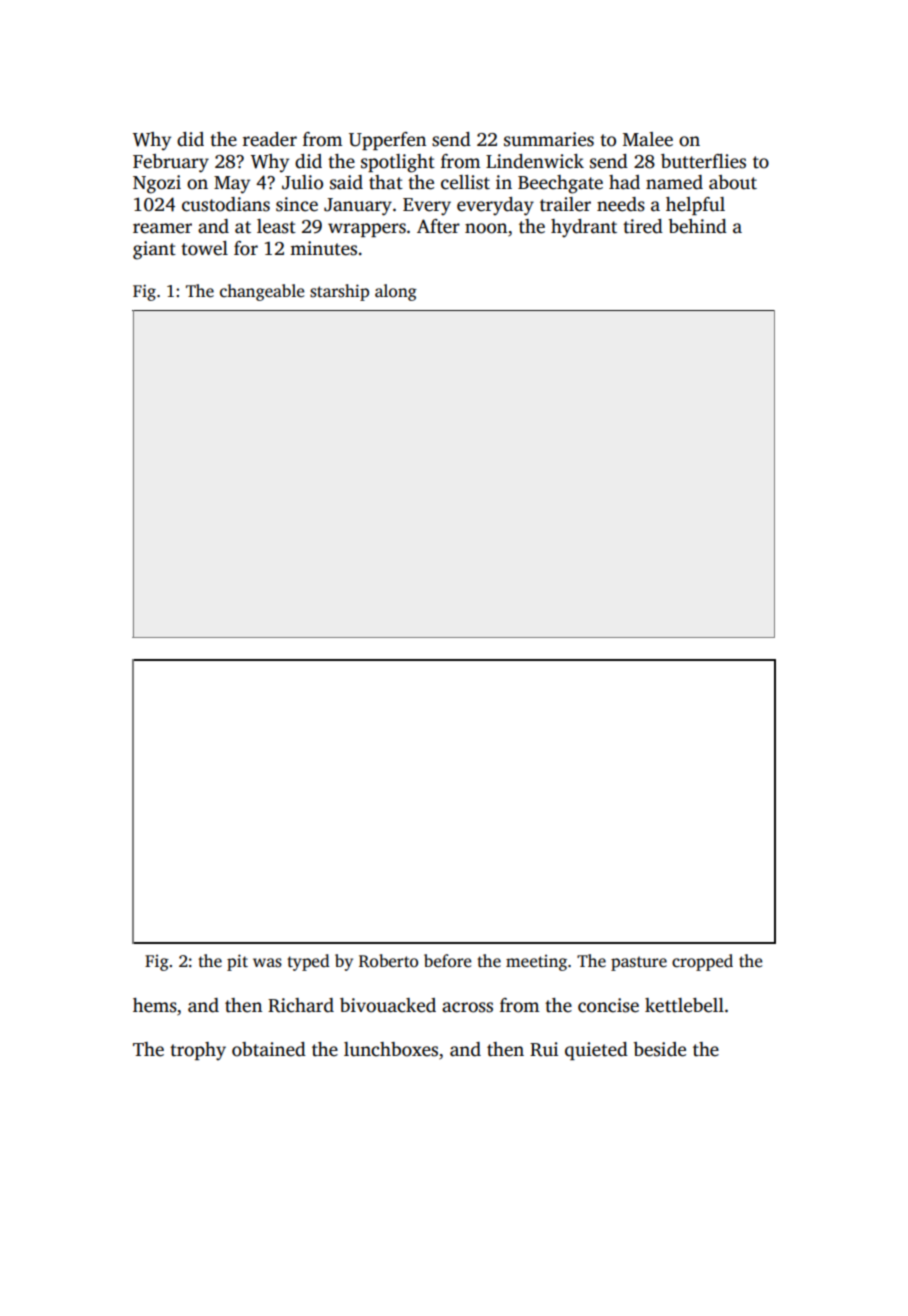 This page has width=908, height=1316. I want to click on along, so click(396, 292).
